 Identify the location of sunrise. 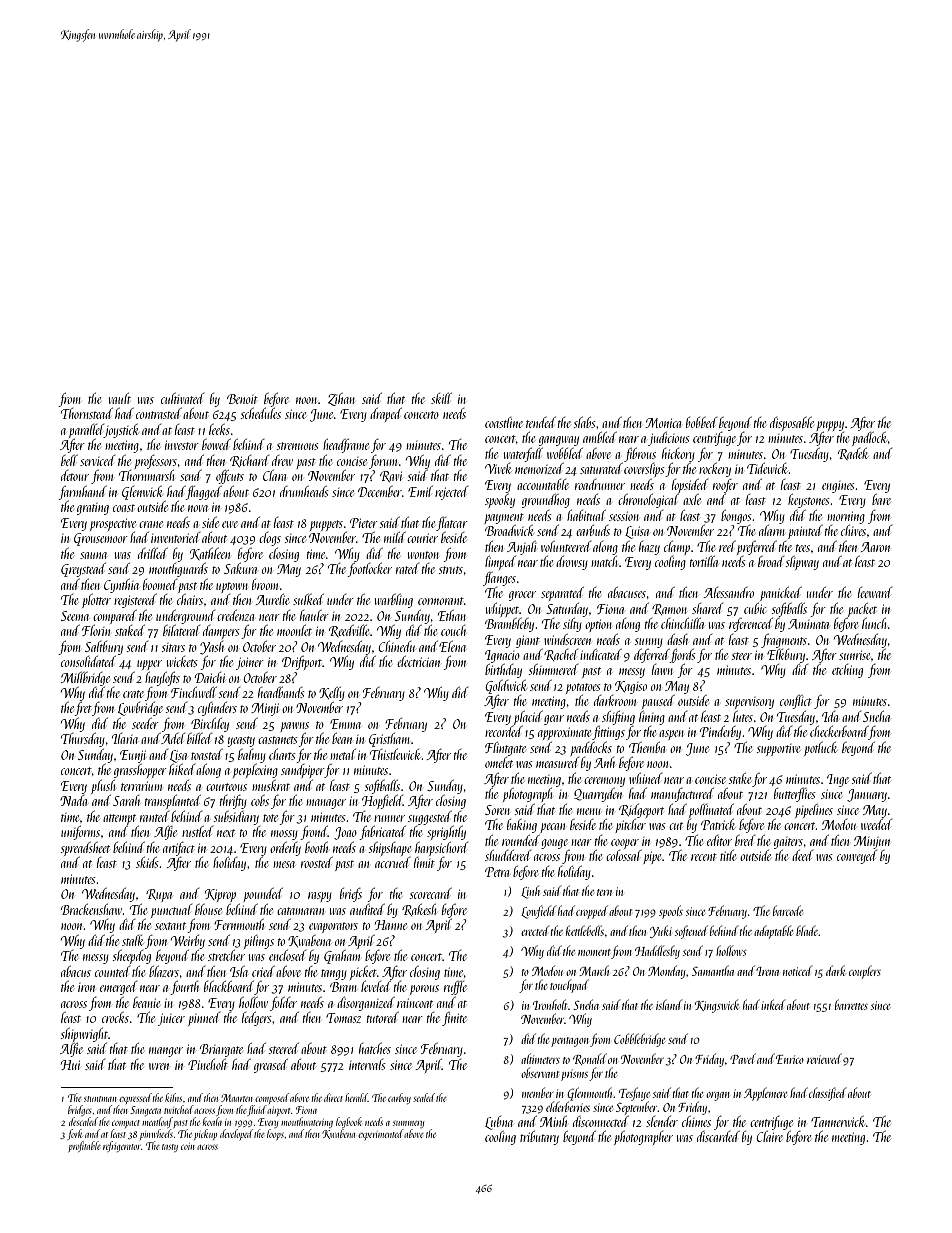
(854, 655).
